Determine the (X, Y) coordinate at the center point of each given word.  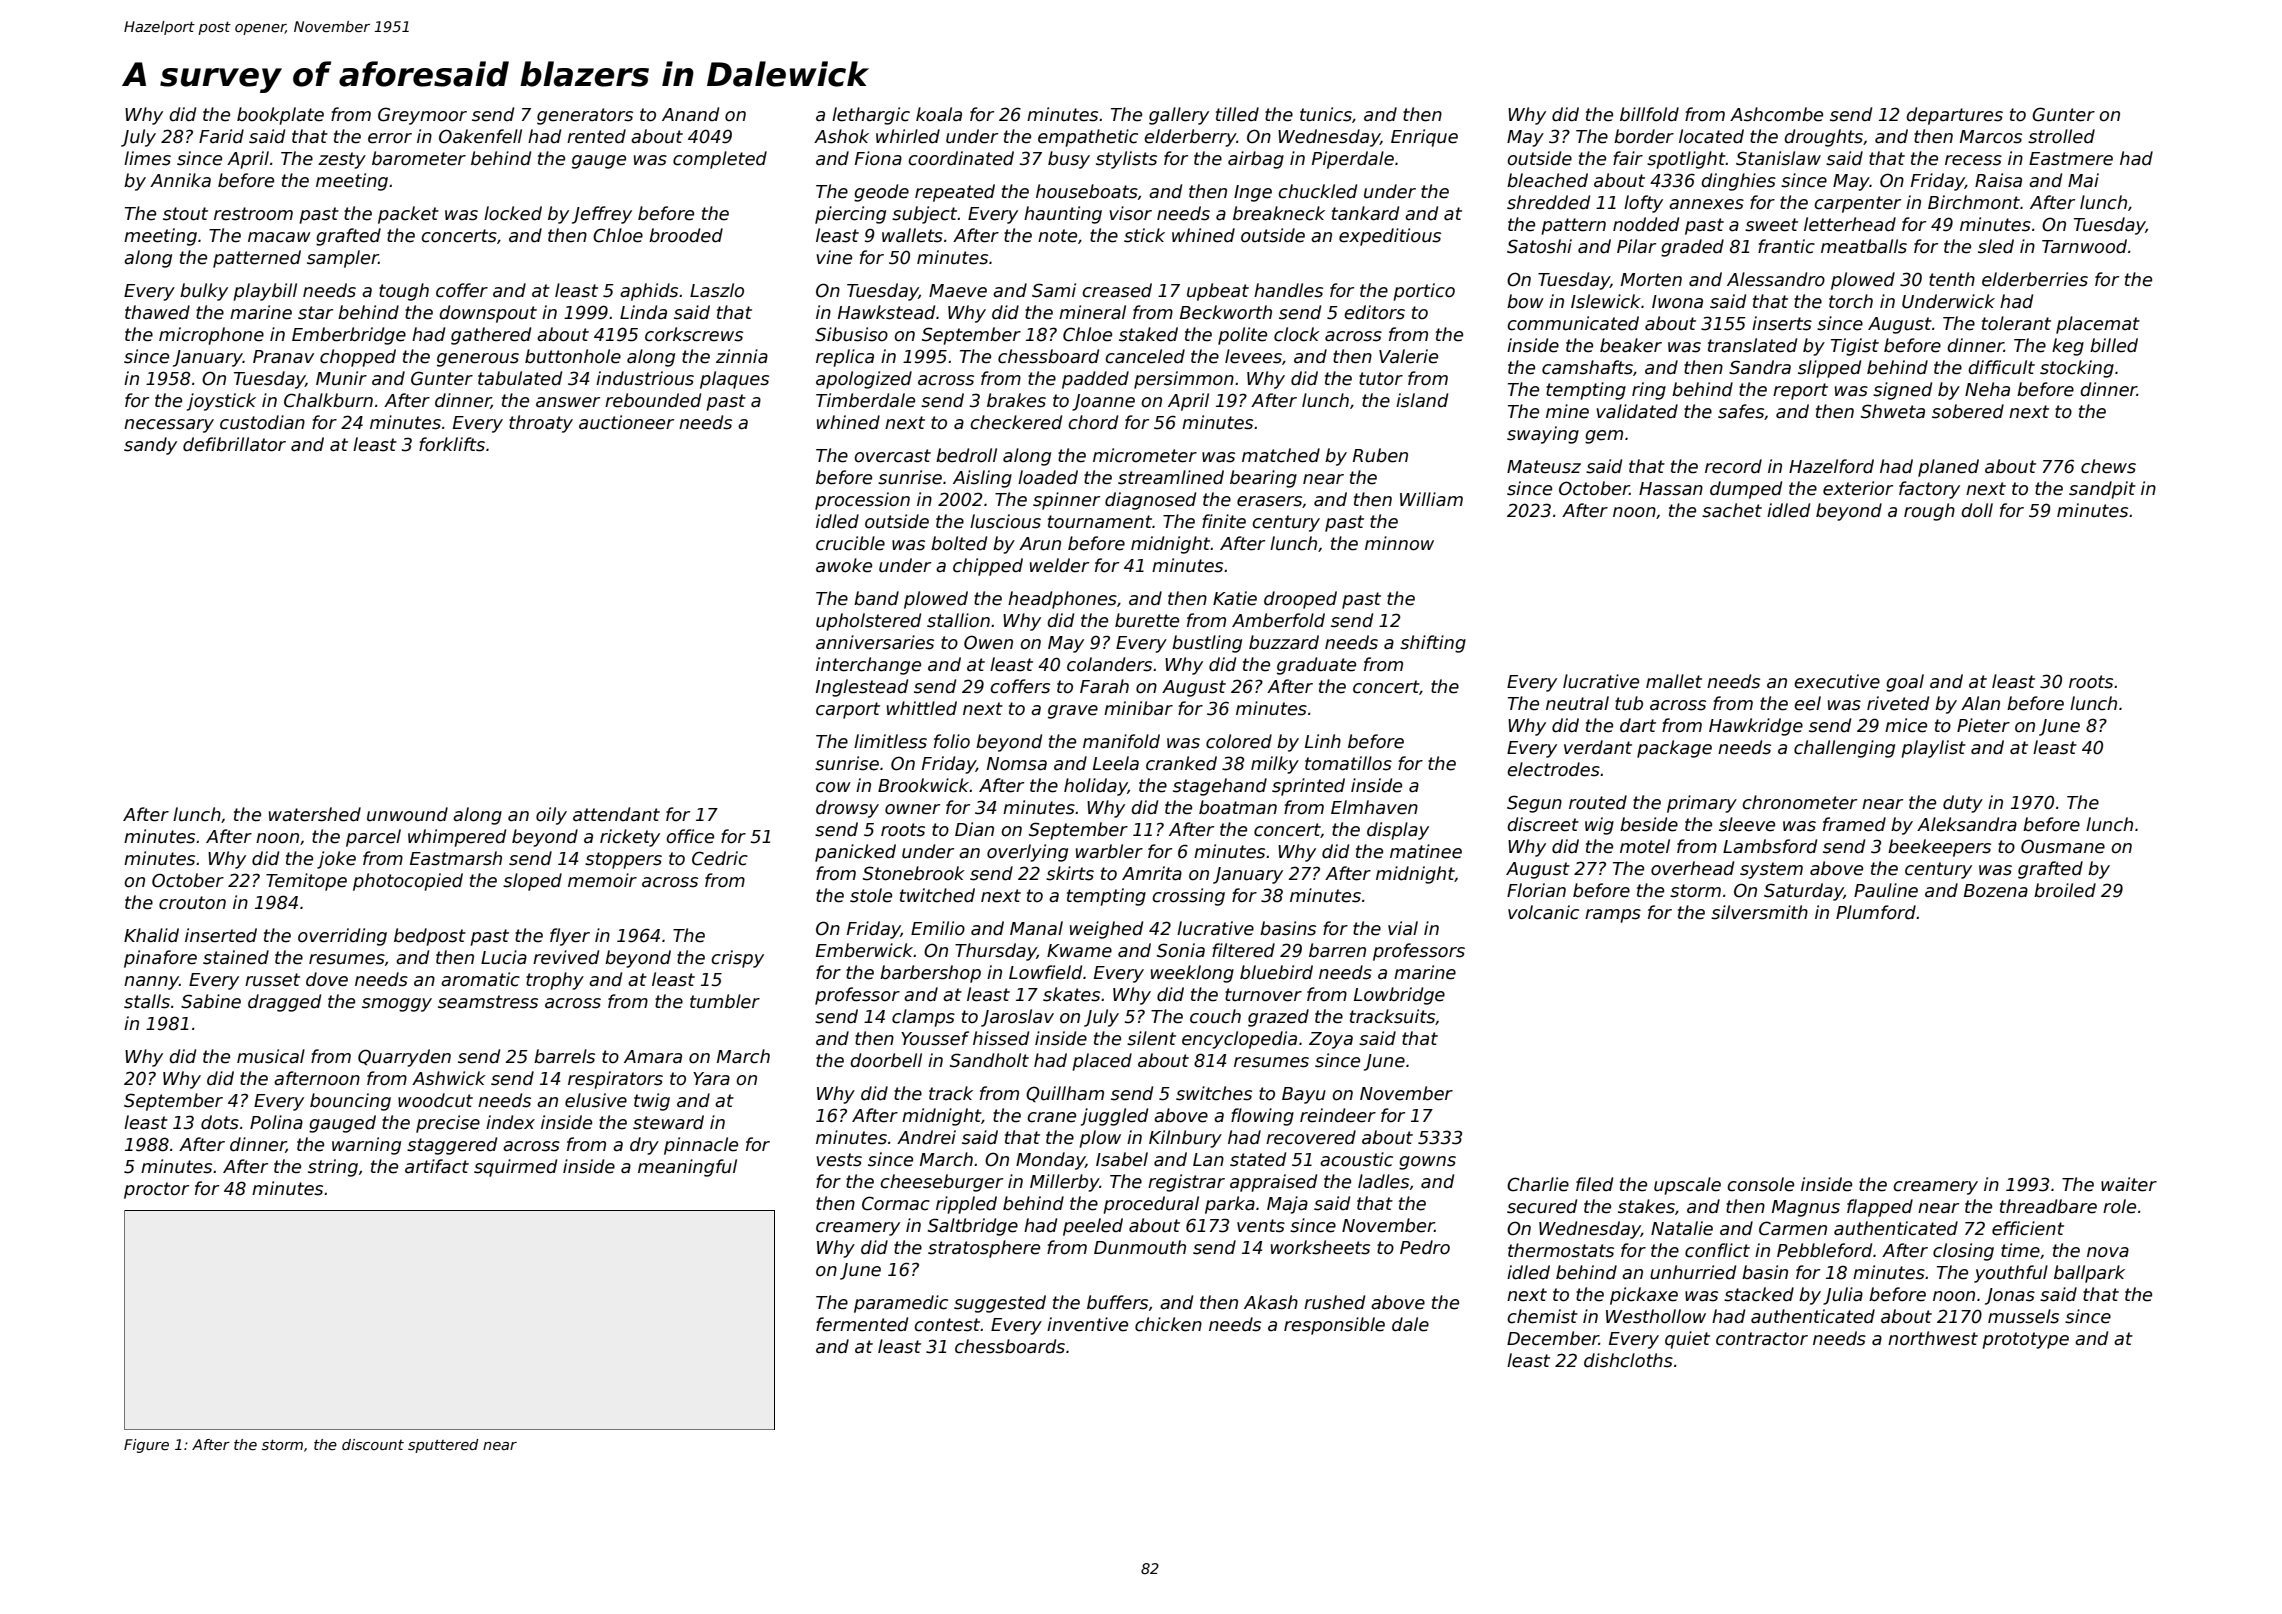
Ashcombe (1776, 114)
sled (1996, 246)
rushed (1334, 1302)
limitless (890, 741)
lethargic (871, 116)
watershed (315, 814)
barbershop (930, 974)
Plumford (1876, 912)
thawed (157, 312)
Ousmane (2063, 846)
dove (327, 979)
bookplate (280, 116)
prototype (2025, 1340)
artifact (437, 1166)
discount (373, 1444)
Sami (1054, 290)
